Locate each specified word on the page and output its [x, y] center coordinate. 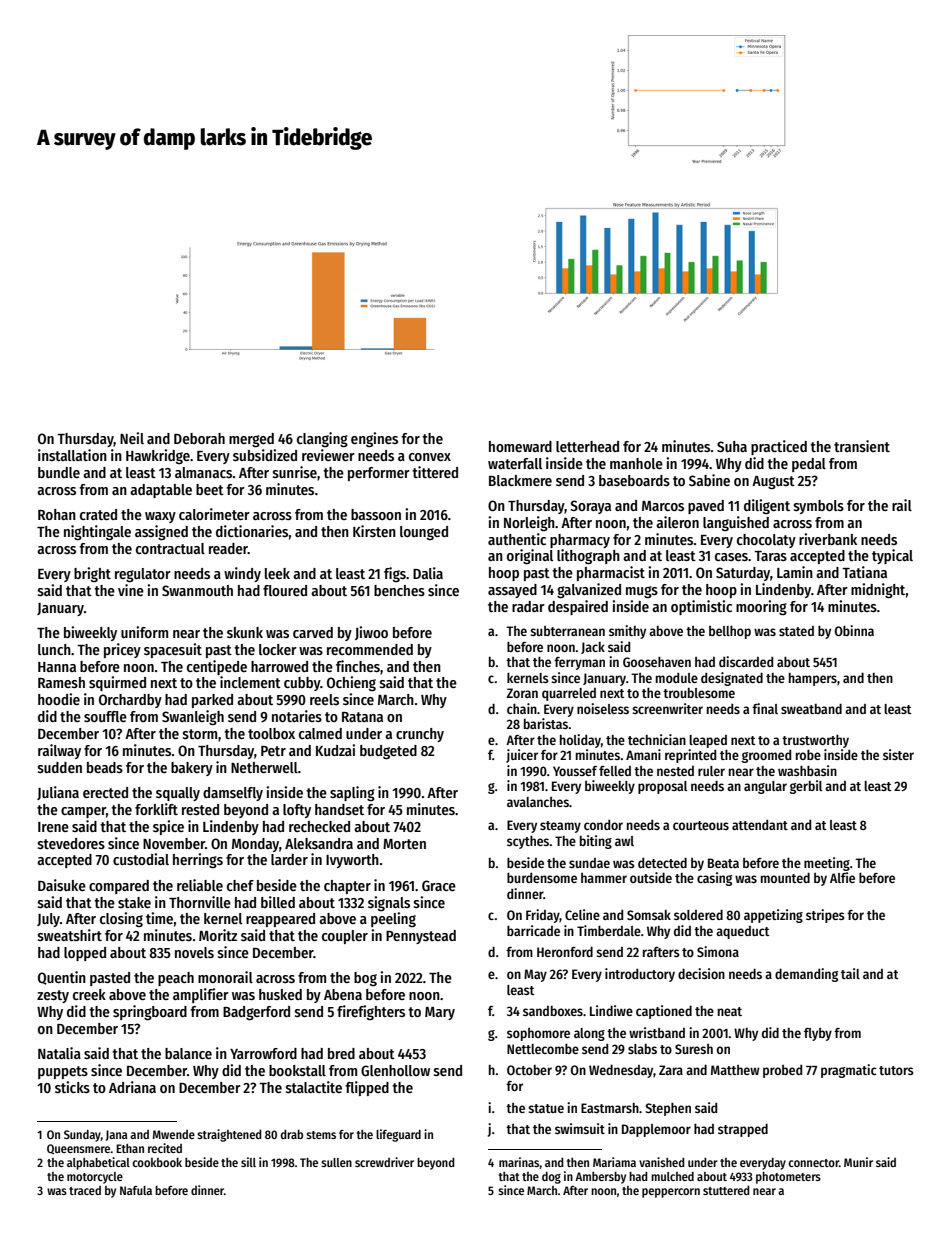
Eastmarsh [610, 1108]
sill [248, 1162]
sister [898, 754]
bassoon [376, 514]
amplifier [201, 995]
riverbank [828, 539]
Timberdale [609, 930]
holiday [580, 741]
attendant [760, 825]
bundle [59, 472]
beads [105, 767]
